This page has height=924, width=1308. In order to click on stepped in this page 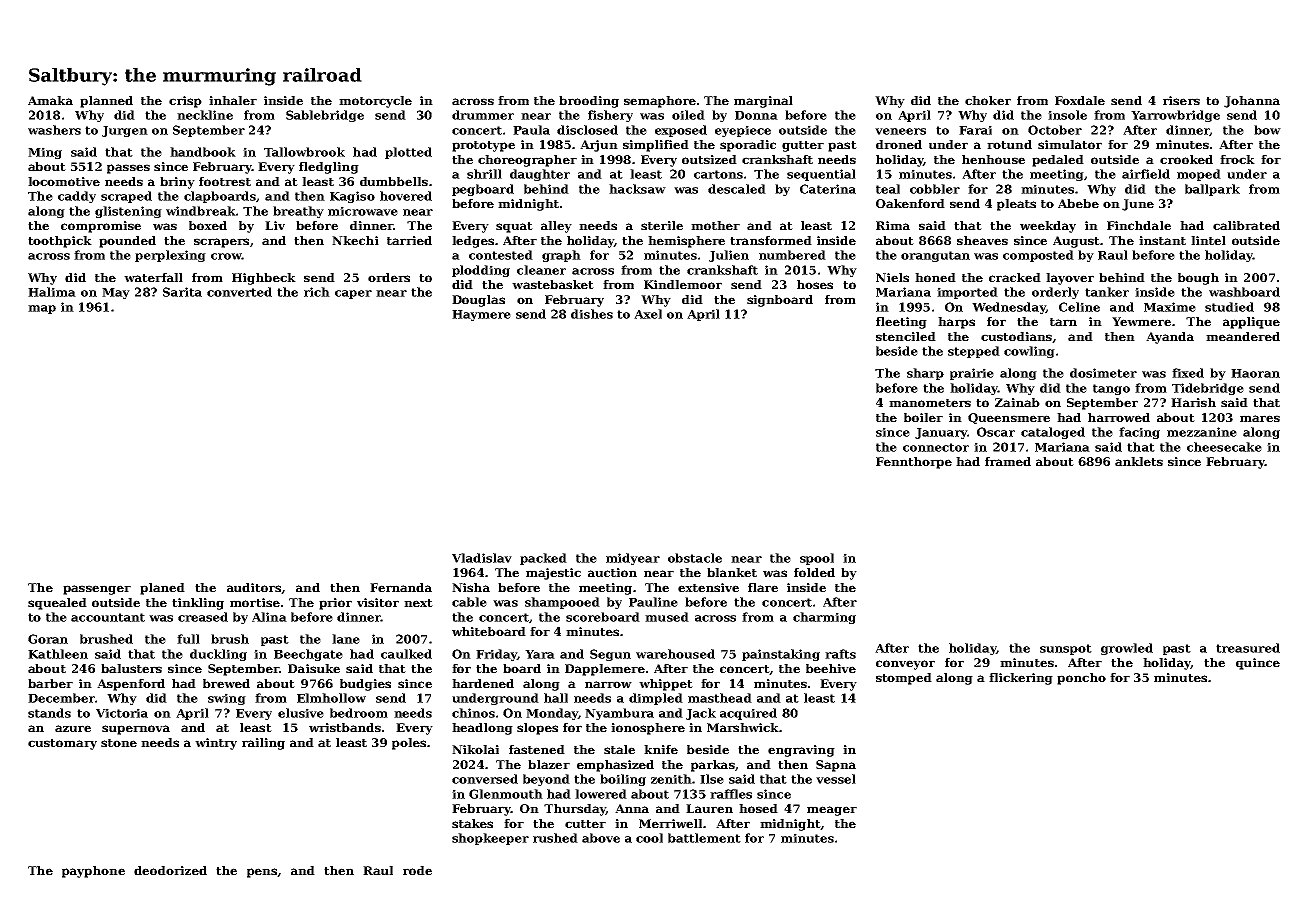, I will do `click(974, 352)`.
